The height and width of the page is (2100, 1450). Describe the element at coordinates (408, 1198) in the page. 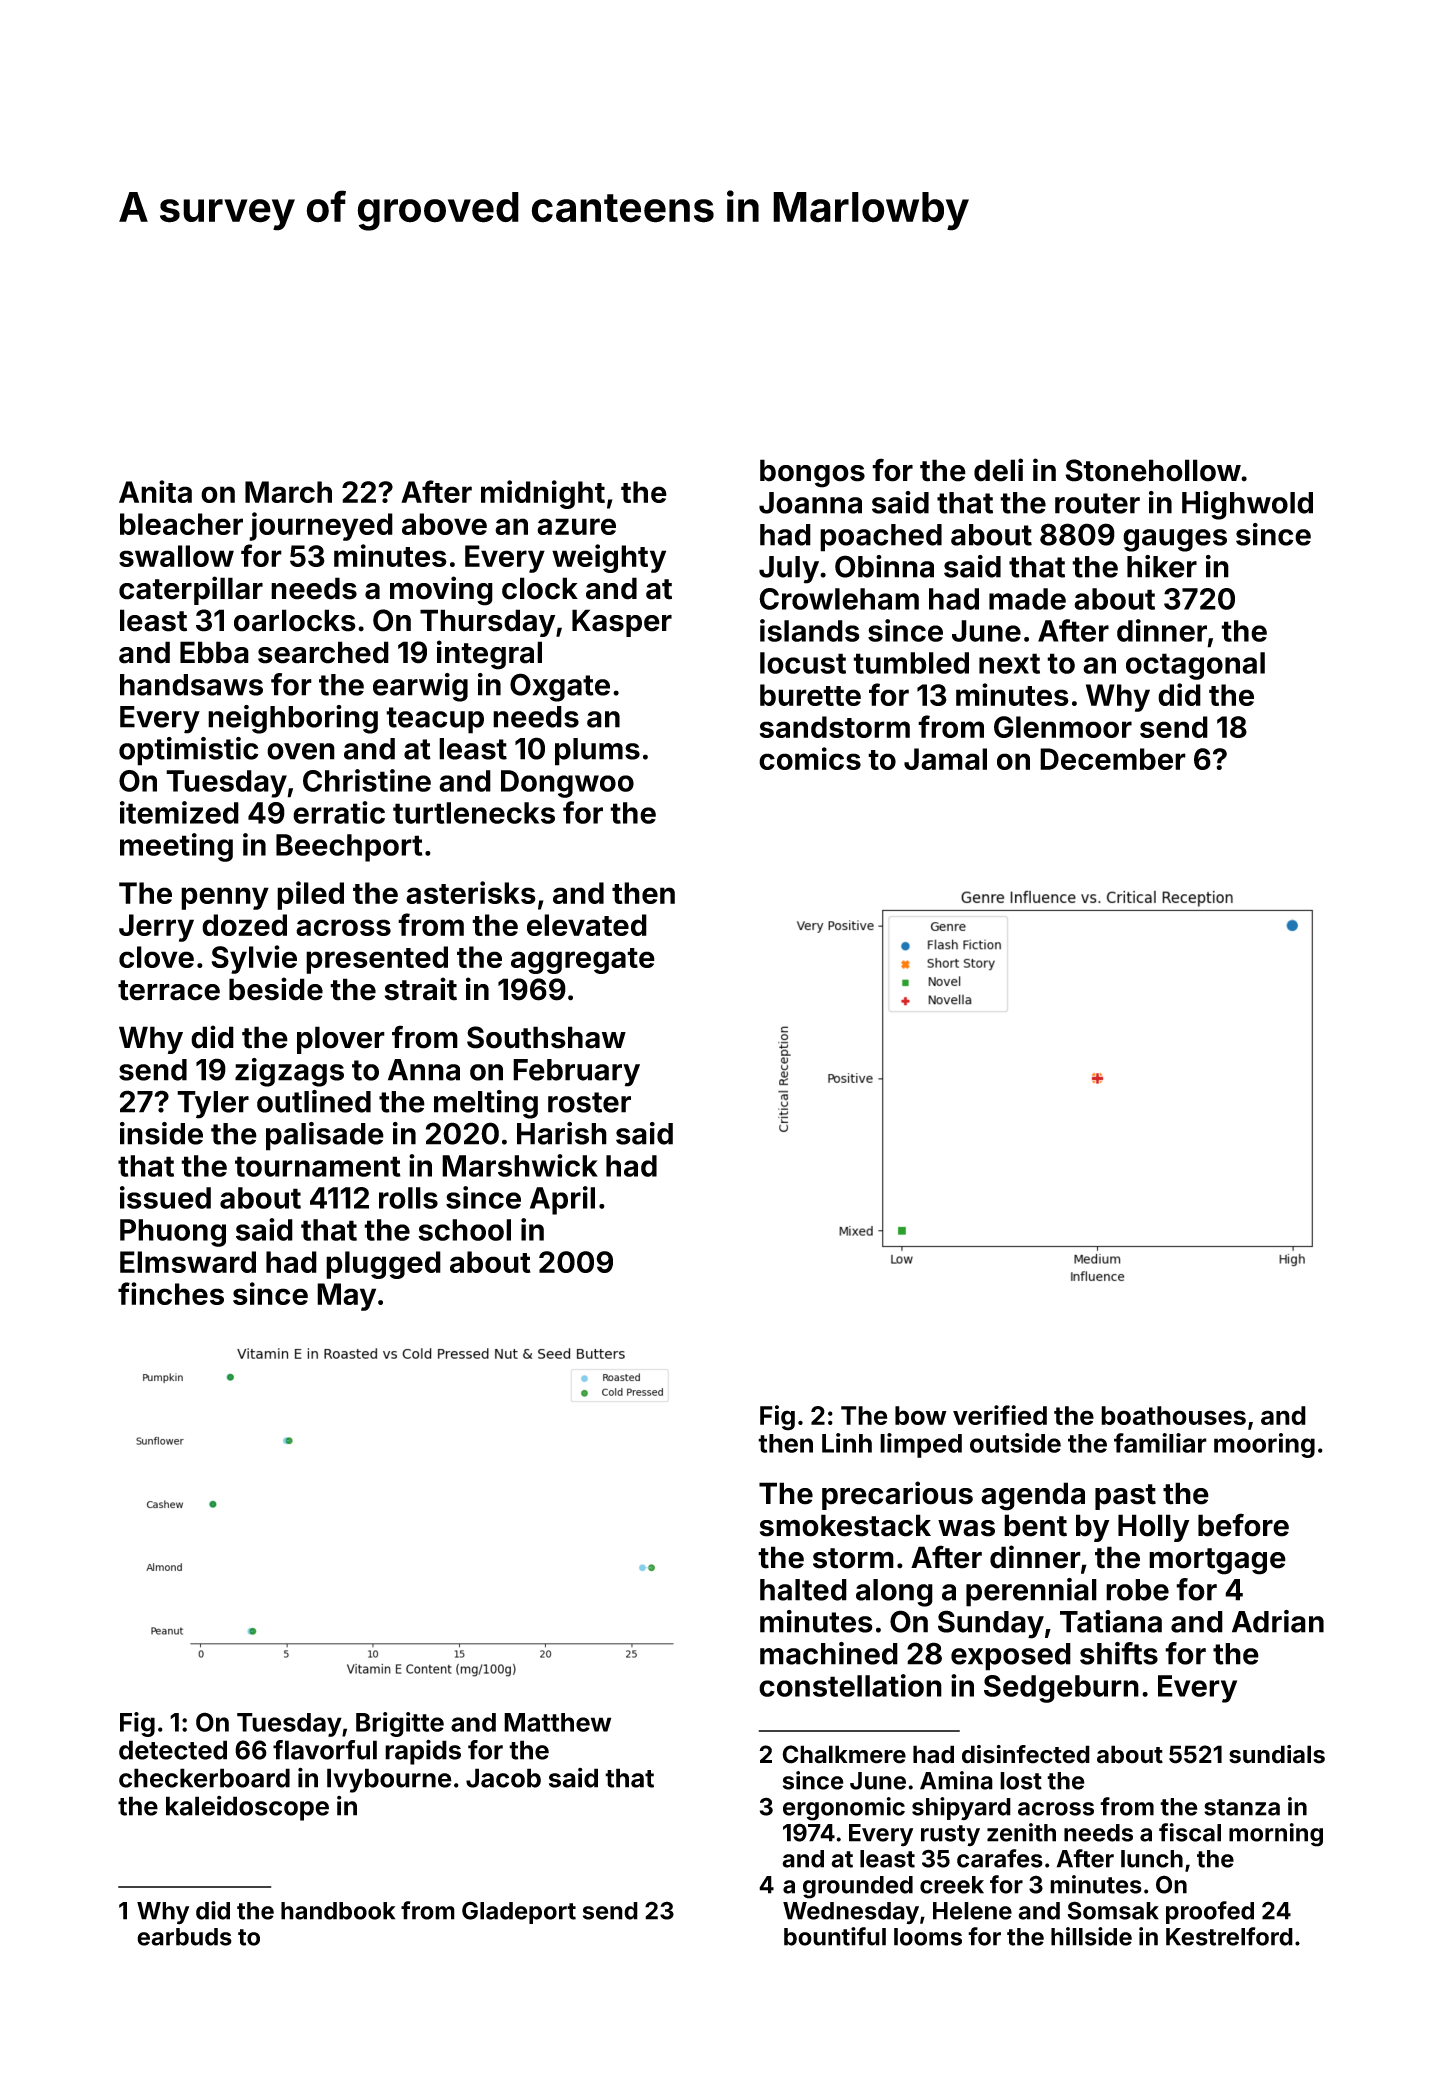

I see `rolls` at that location.
